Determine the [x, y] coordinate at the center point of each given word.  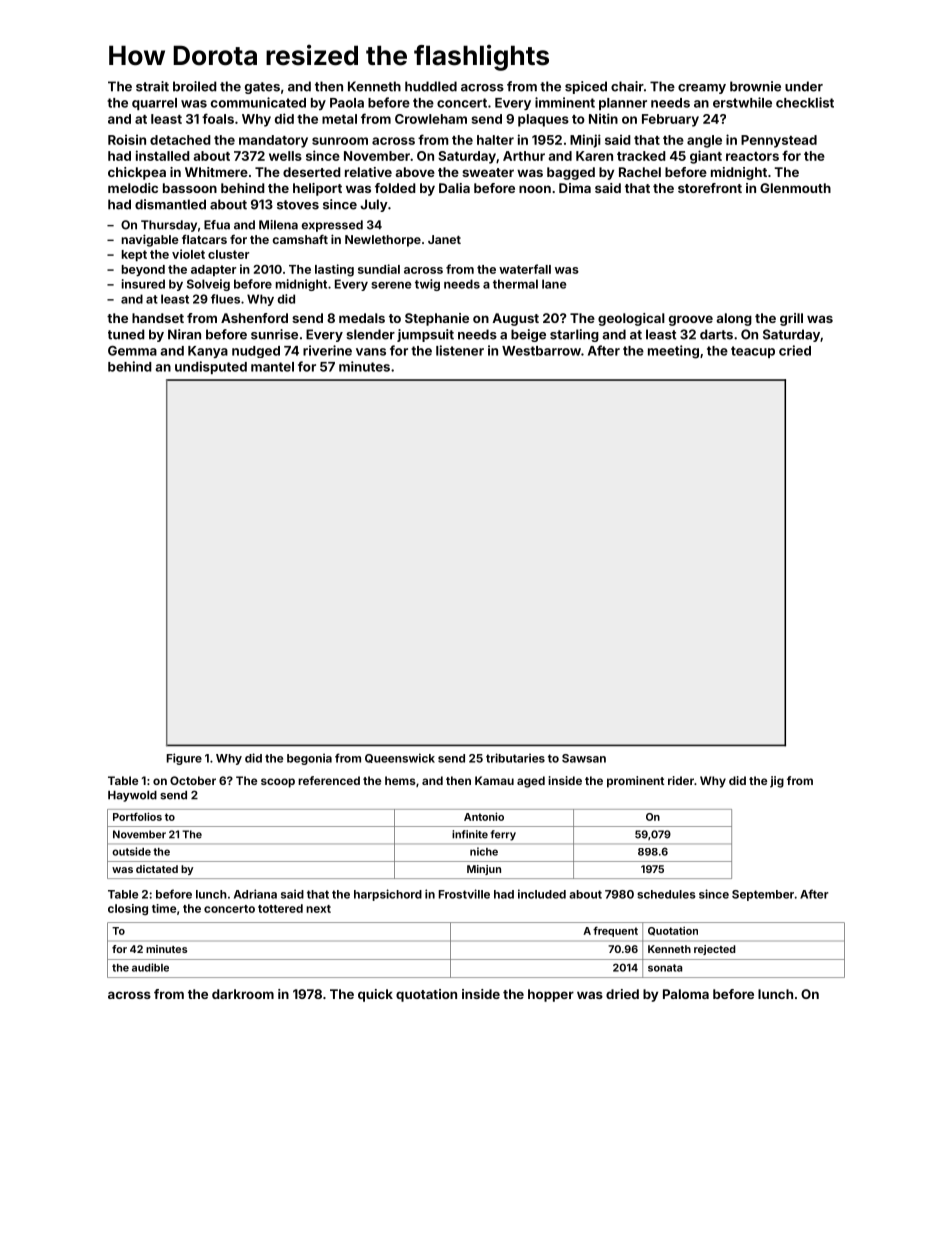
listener [460, 350]
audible [150, 967]
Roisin [127, 139]
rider [681, 780]
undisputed [211, 367]
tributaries [515, 758]
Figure [184, 759]
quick [375, 995]
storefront [710, 188]
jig [777, 782]
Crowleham [431, 119]
